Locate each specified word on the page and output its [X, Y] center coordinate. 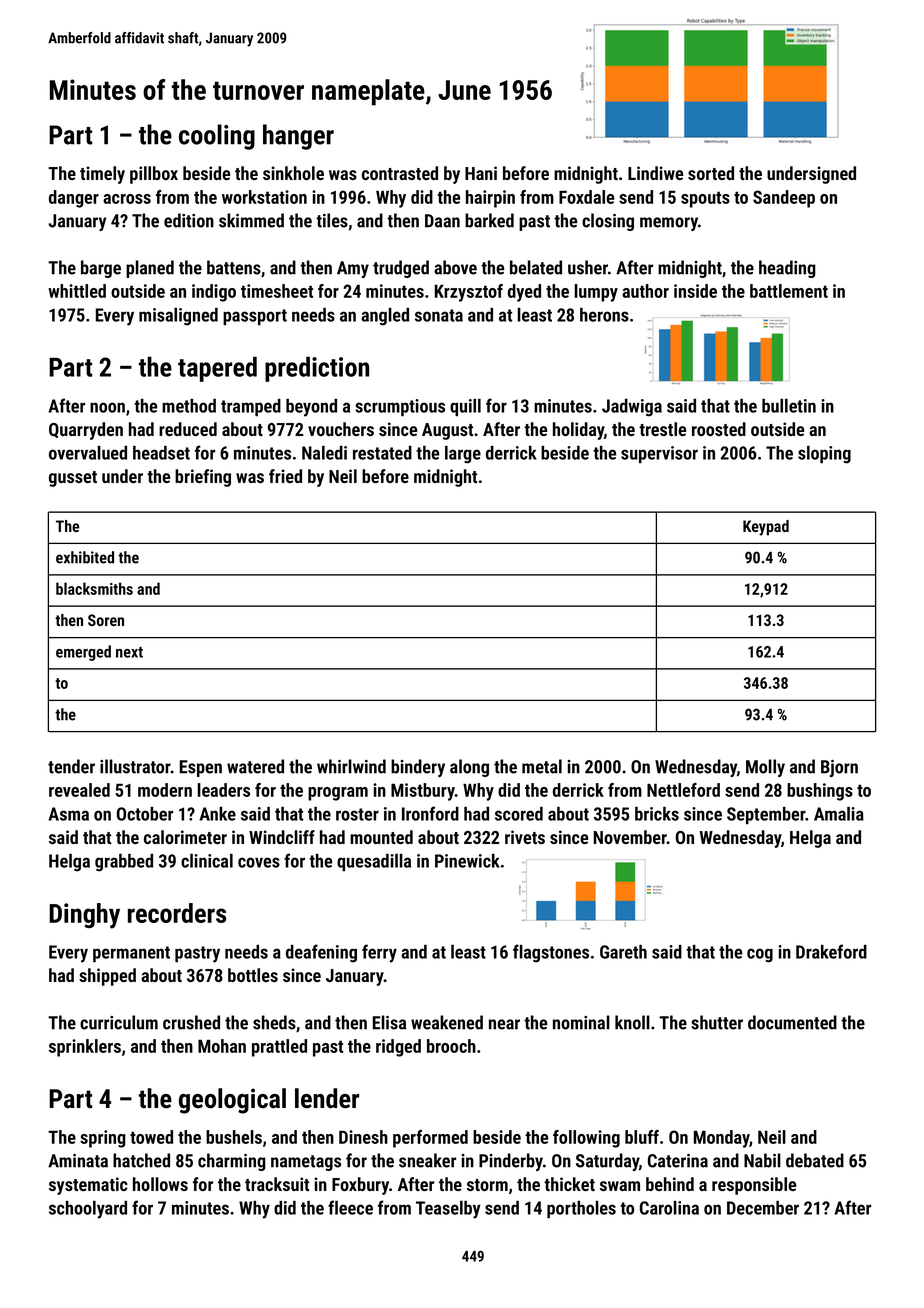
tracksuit [277, 1184]
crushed [191, 1022]
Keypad [766, 528]
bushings [820, 792]
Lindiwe [655, 173]
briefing [203, 478]
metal [542, 766]
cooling [217, 137]
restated [382, 453]
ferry [379, 953]
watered [255, 766]
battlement [789, 291]
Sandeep [784, 199]
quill [465, 407]
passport [255, 317]
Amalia [839, 814]
